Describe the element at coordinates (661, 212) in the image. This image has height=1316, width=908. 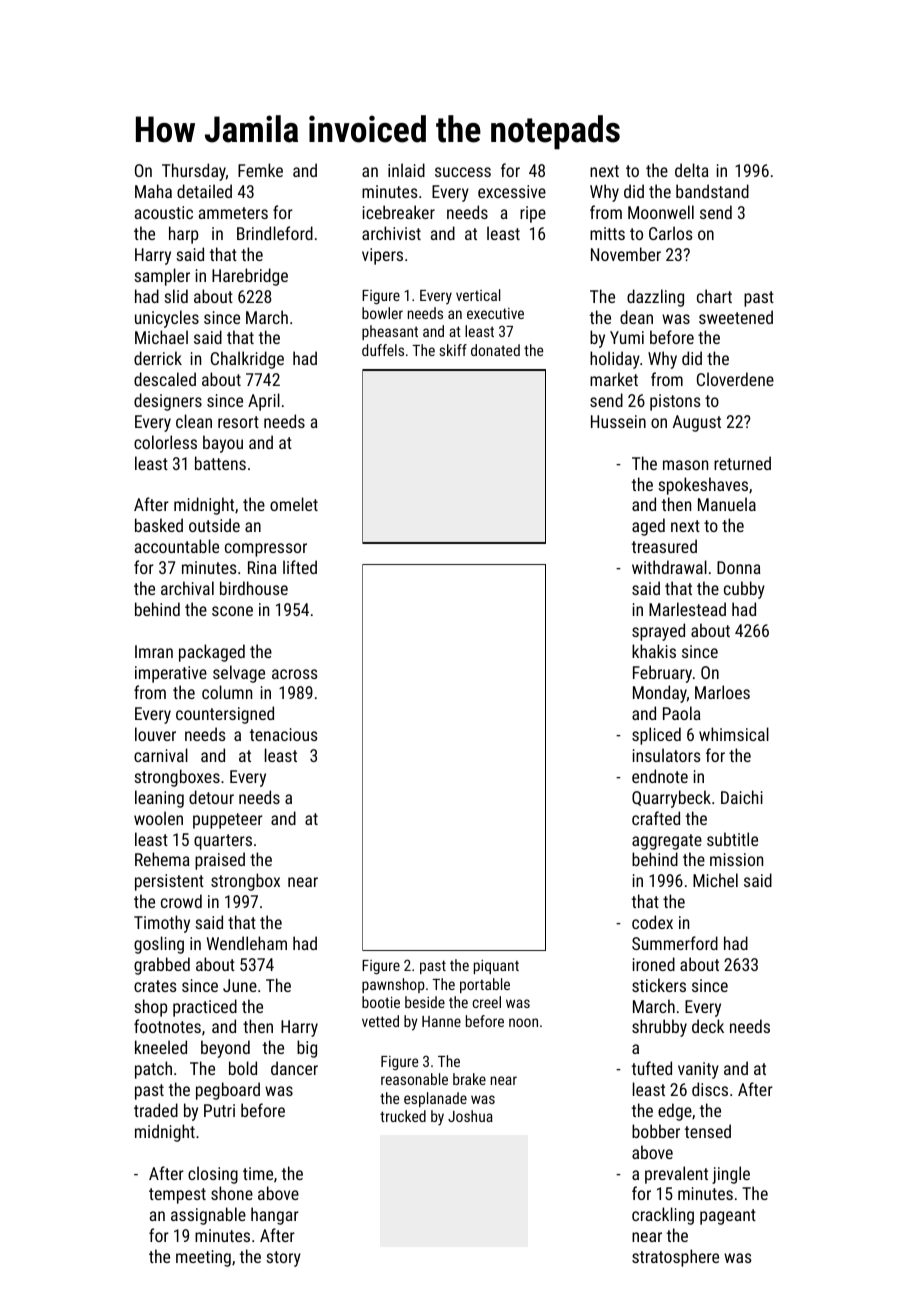
I see `Moonwell` at that location.
